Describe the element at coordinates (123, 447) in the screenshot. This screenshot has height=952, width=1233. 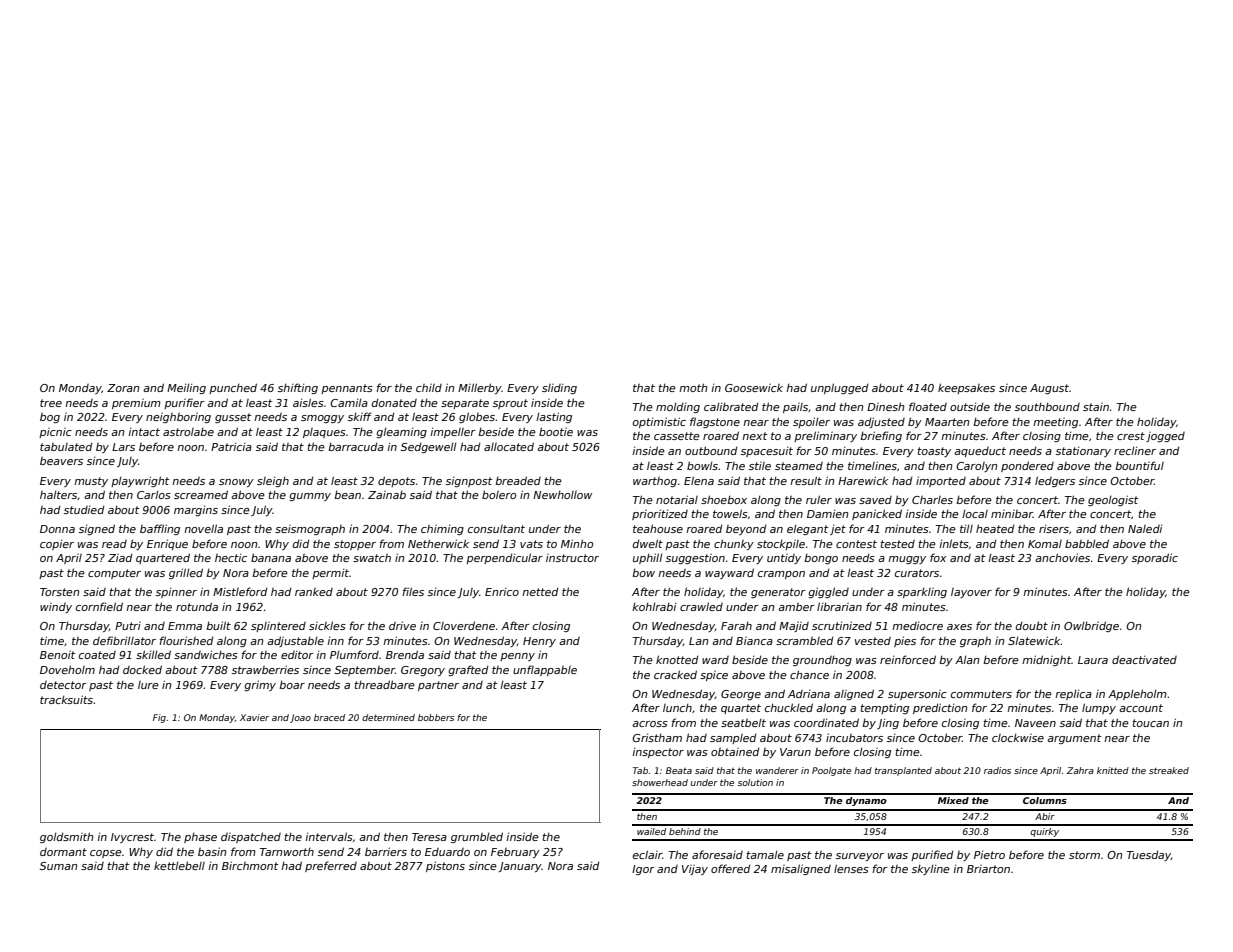
I see `Lars` at that location.
